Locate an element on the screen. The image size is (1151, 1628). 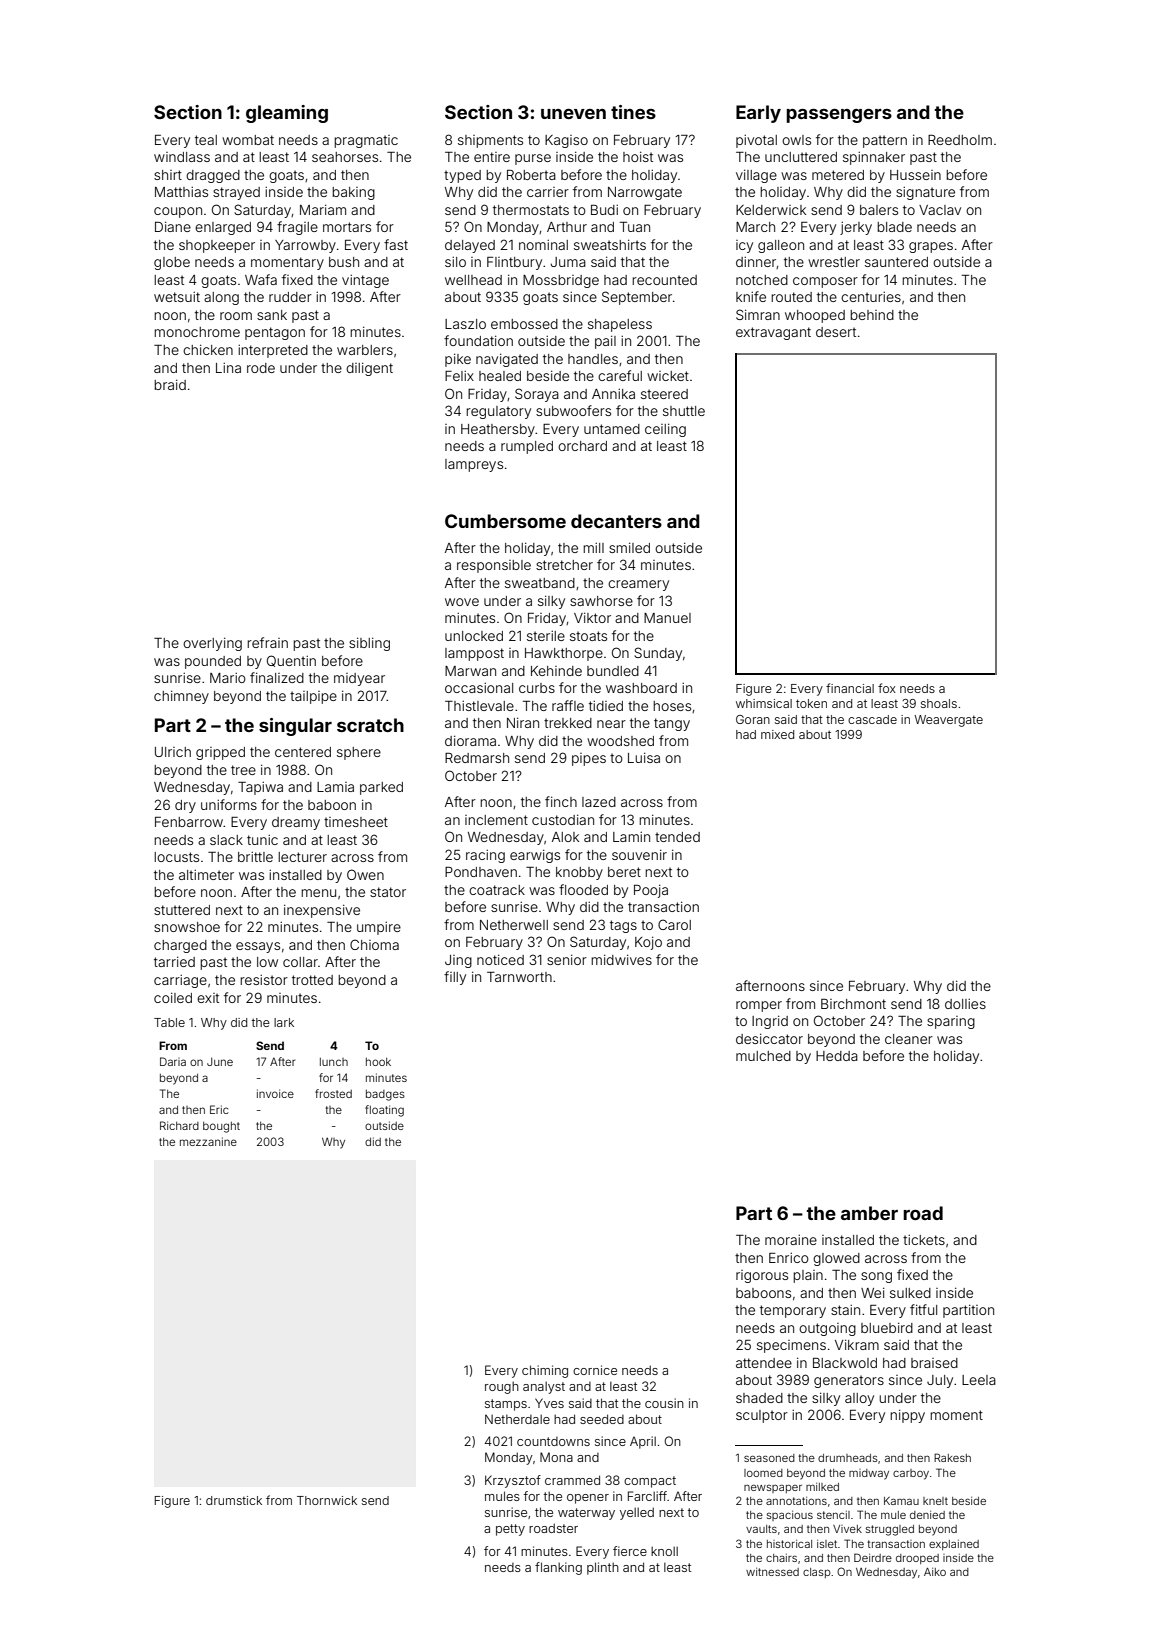
uneven is located at coordinates (573, 114).
